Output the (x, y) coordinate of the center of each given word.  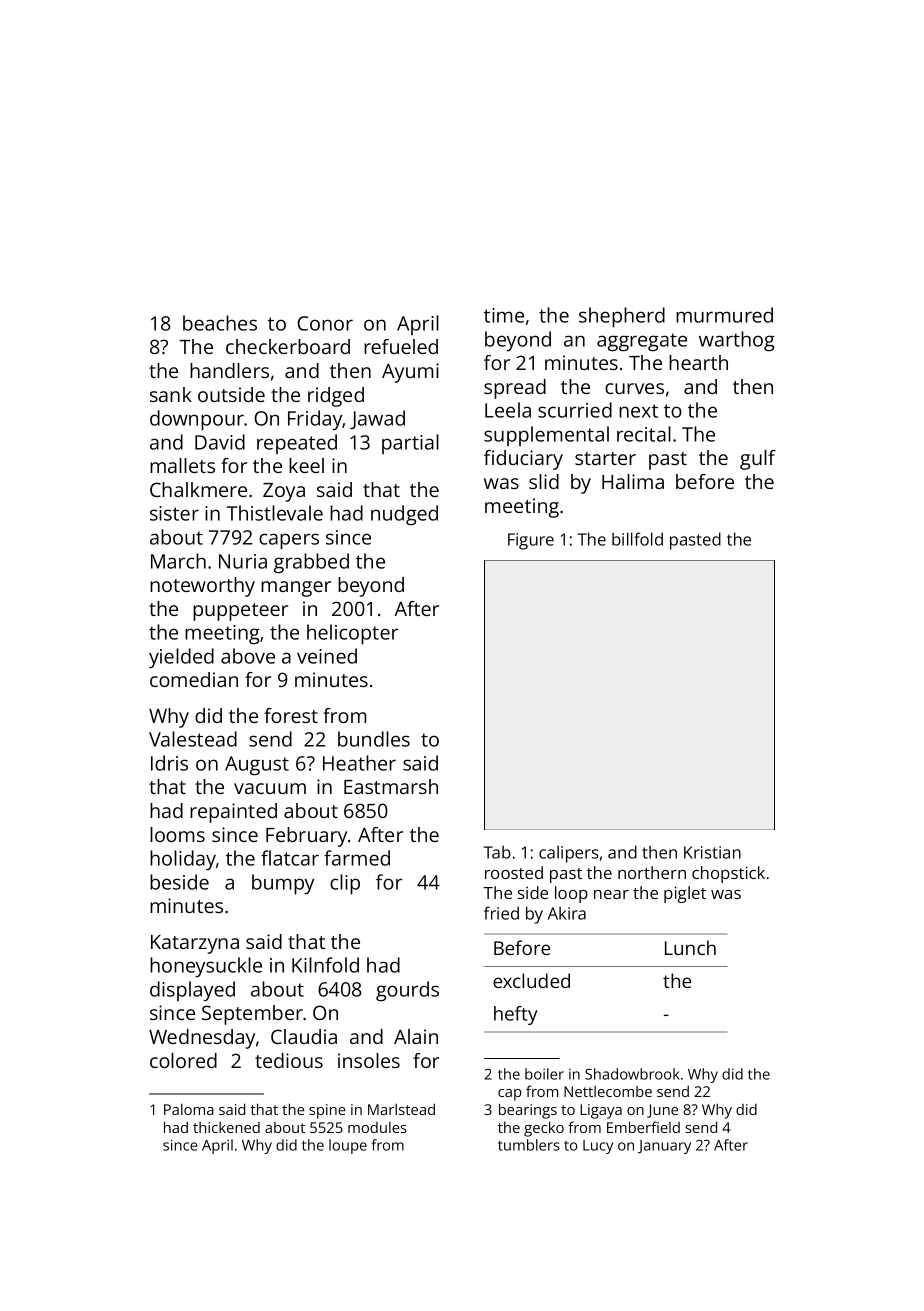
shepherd (622, 317)
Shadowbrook (632, 1074)
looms (177, 834)
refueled (401, 346)
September (252, 1015)
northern (652, 872)
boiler (544, 1074)
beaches (220, 323)
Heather (359, 763)
